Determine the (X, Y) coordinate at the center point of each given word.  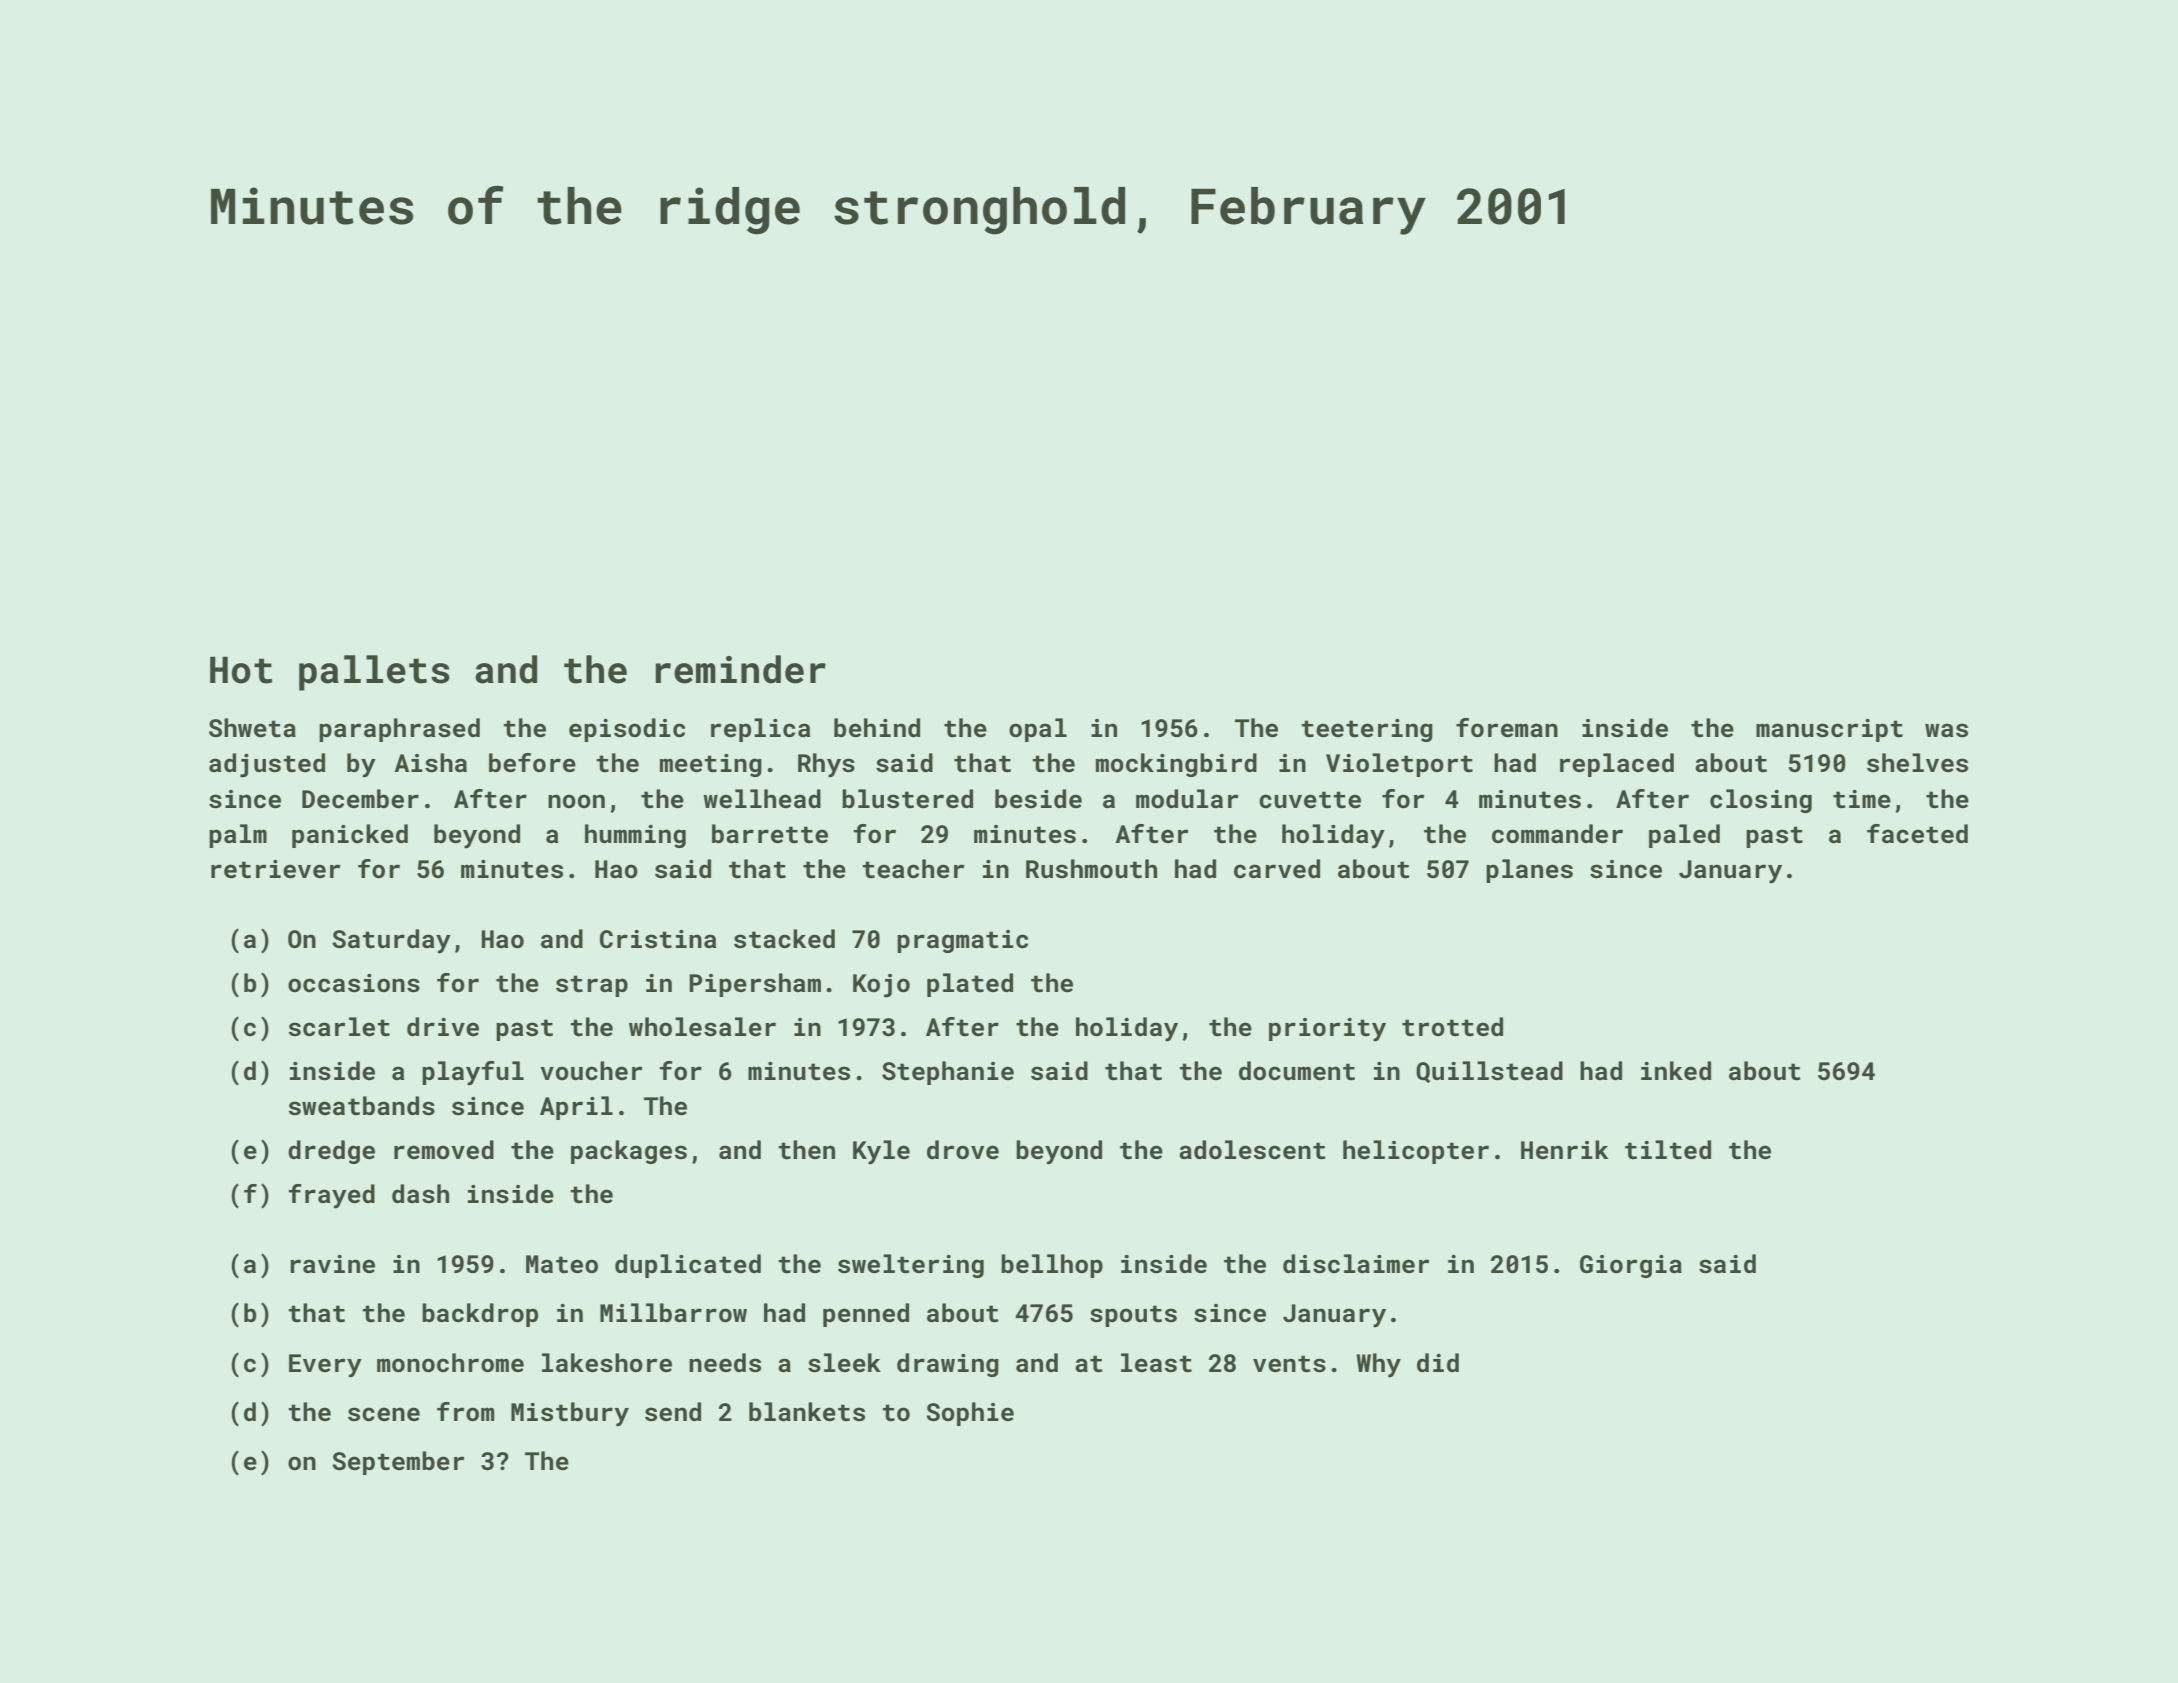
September (398, 1463)
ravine (332, 1264)
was (1946, 730)
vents (1289, 1364)
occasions (354, 983)
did (1438, 1362)
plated (970, 985)
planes (1529, 871)
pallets (374, 673)
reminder (740, 669)
